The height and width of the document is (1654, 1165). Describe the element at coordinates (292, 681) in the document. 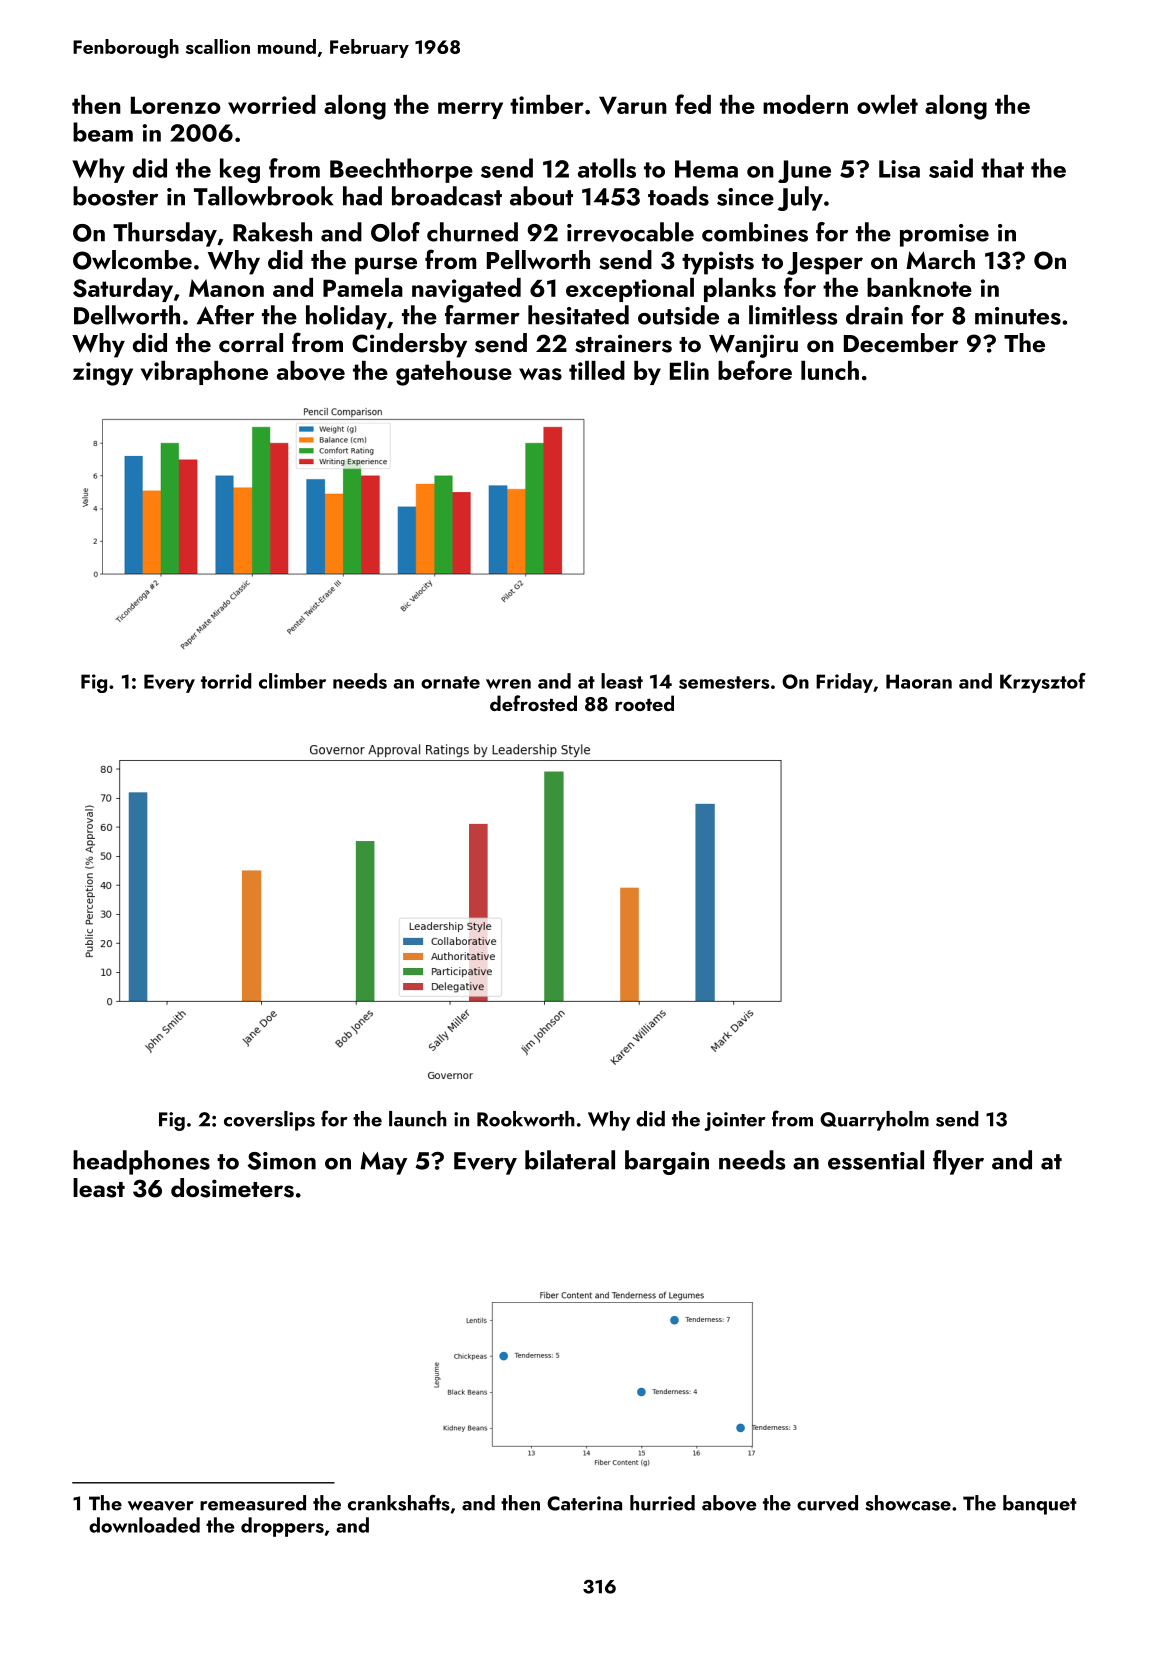

I see `climber` at that location.
